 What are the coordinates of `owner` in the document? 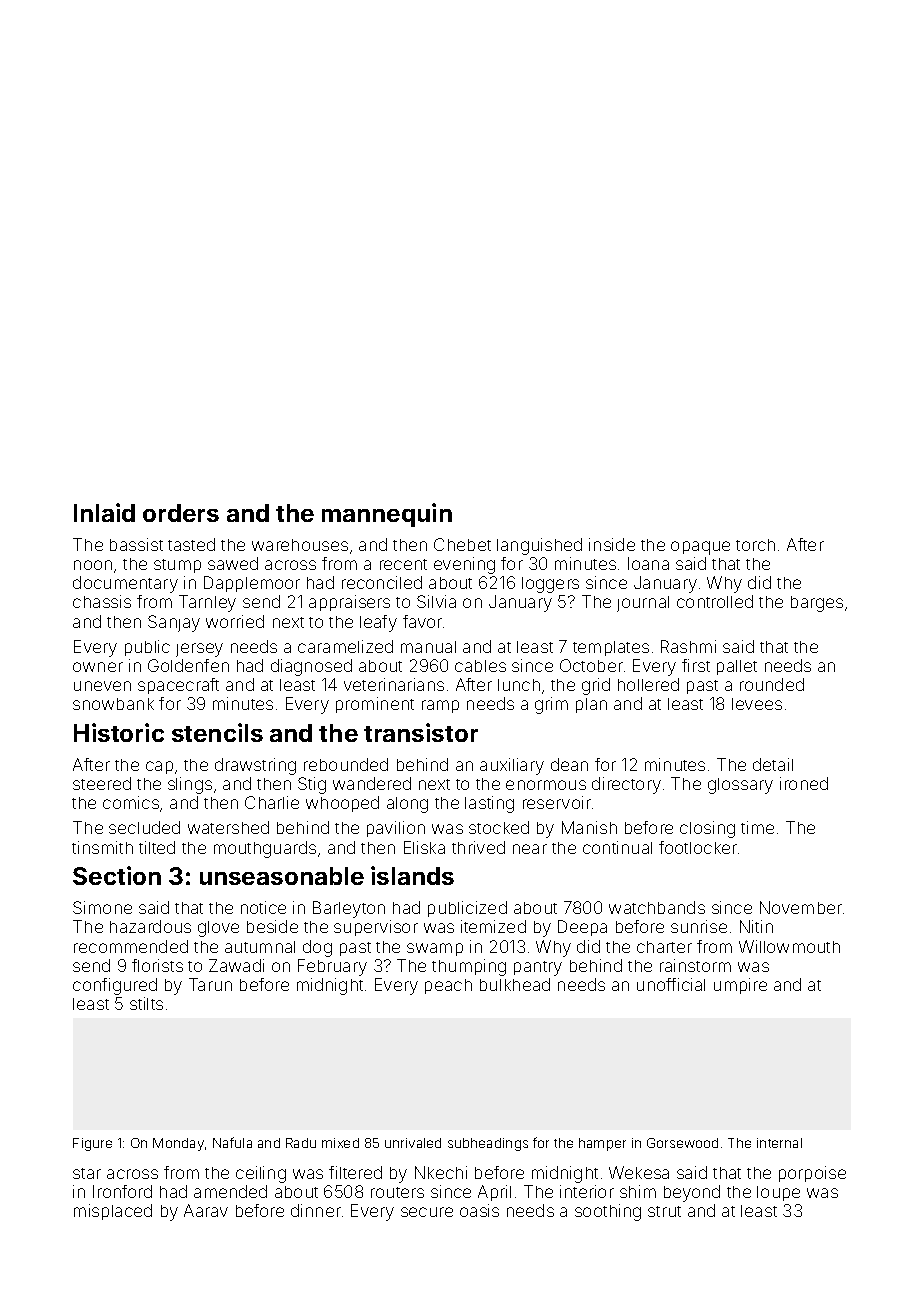 It's located at (98, 667).
